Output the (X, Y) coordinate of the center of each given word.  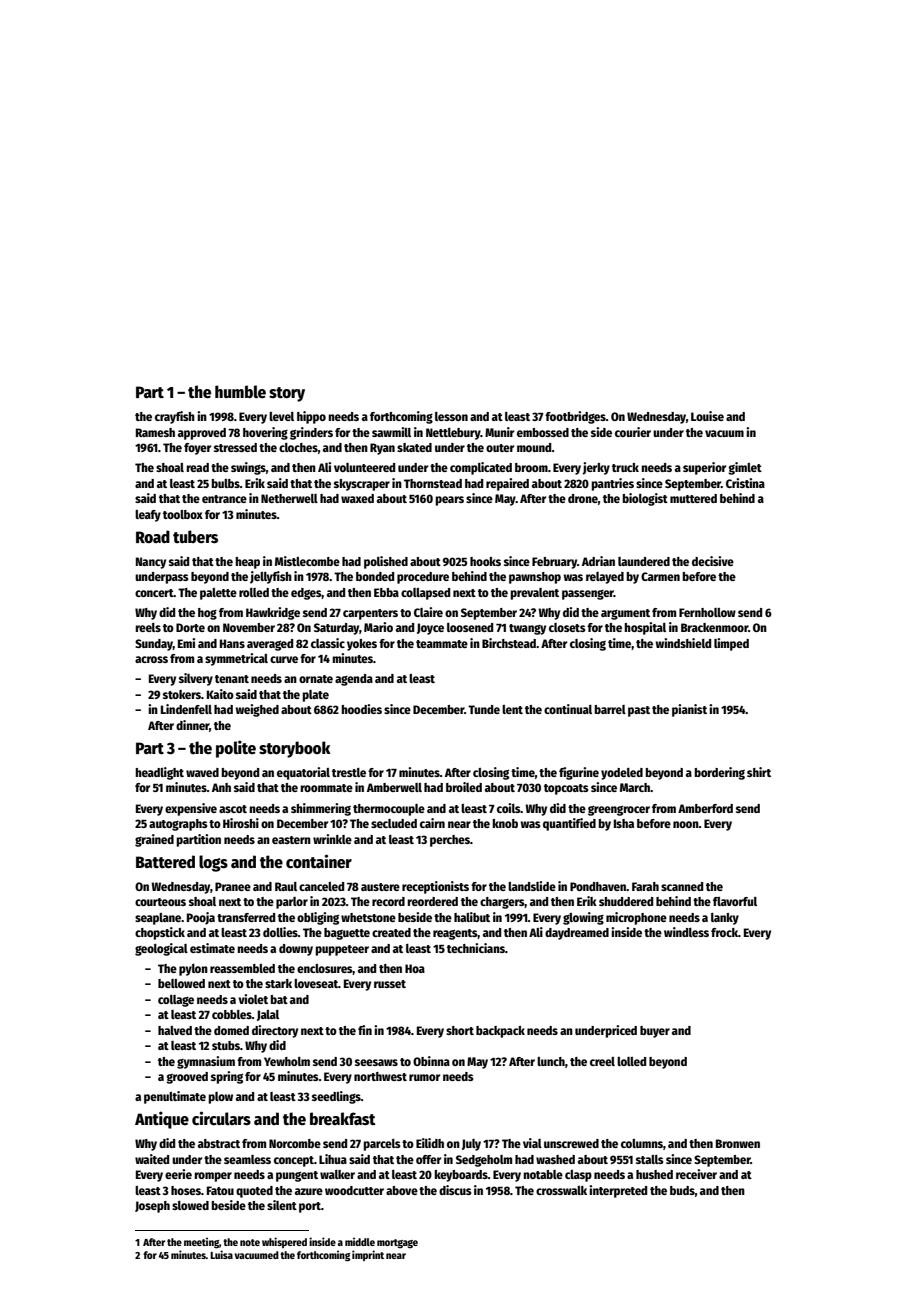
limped (731, 644)
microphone (636, 918)
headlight (159, 773)
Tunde (484, 709)
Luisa (221, 1254)
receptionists (435, 887)
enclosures (325, 969)
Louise (707, 416)
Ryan (382, 449)
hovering (265, 433)
